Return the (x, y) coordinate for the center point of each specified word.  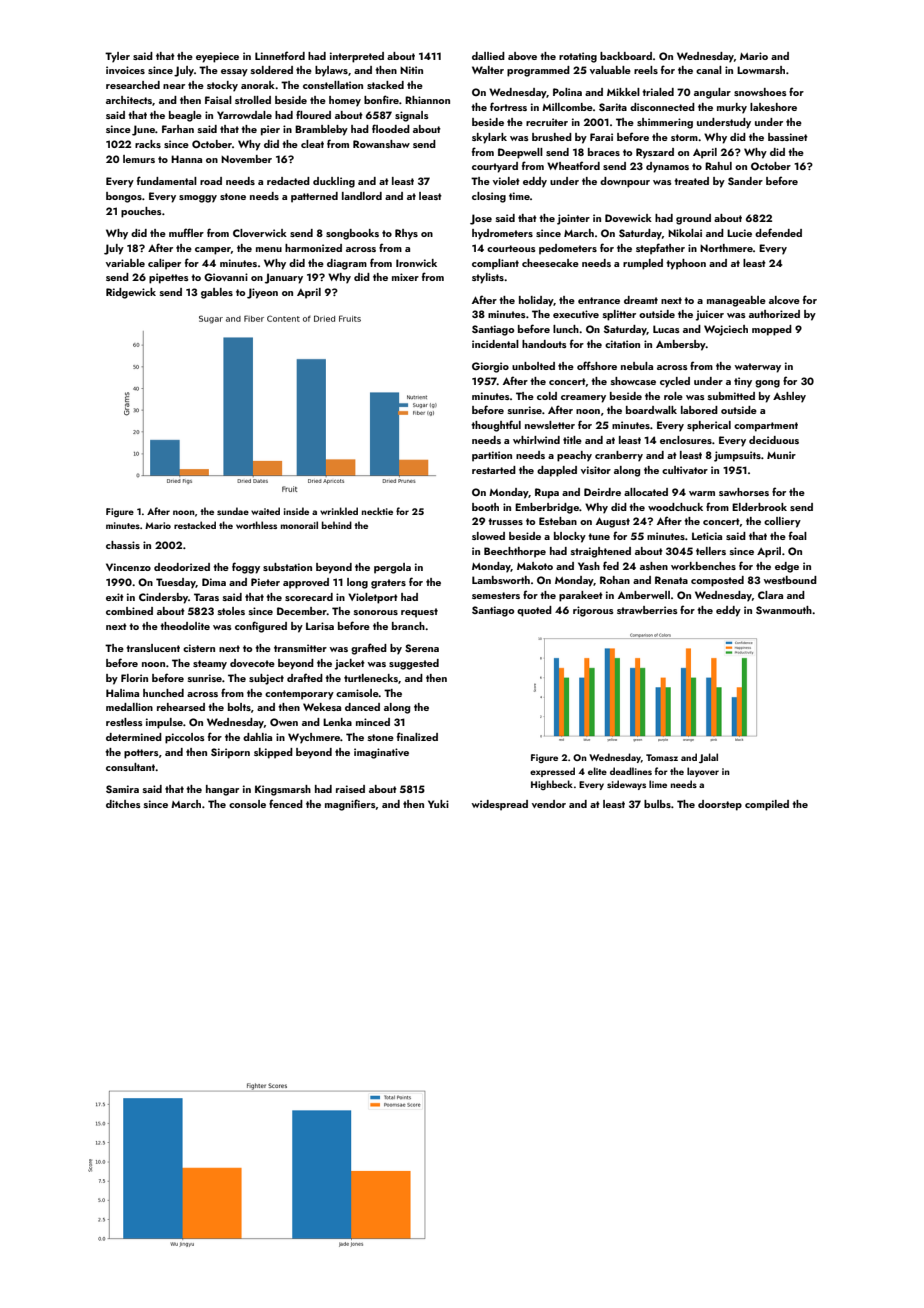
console (247, 804)
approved (306, 583)
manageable (736, 301)
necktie (377, 511)
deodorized (182, 567)
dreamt (641, 300)
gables (217, 293)
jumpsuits (737, 456)
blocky (570, 537)
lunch (566, 329)
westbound (790, 580)
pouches (141, 212)
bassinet (788, 137)
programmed (538, 71)
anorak (258, 85)
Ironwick (416, 263)
